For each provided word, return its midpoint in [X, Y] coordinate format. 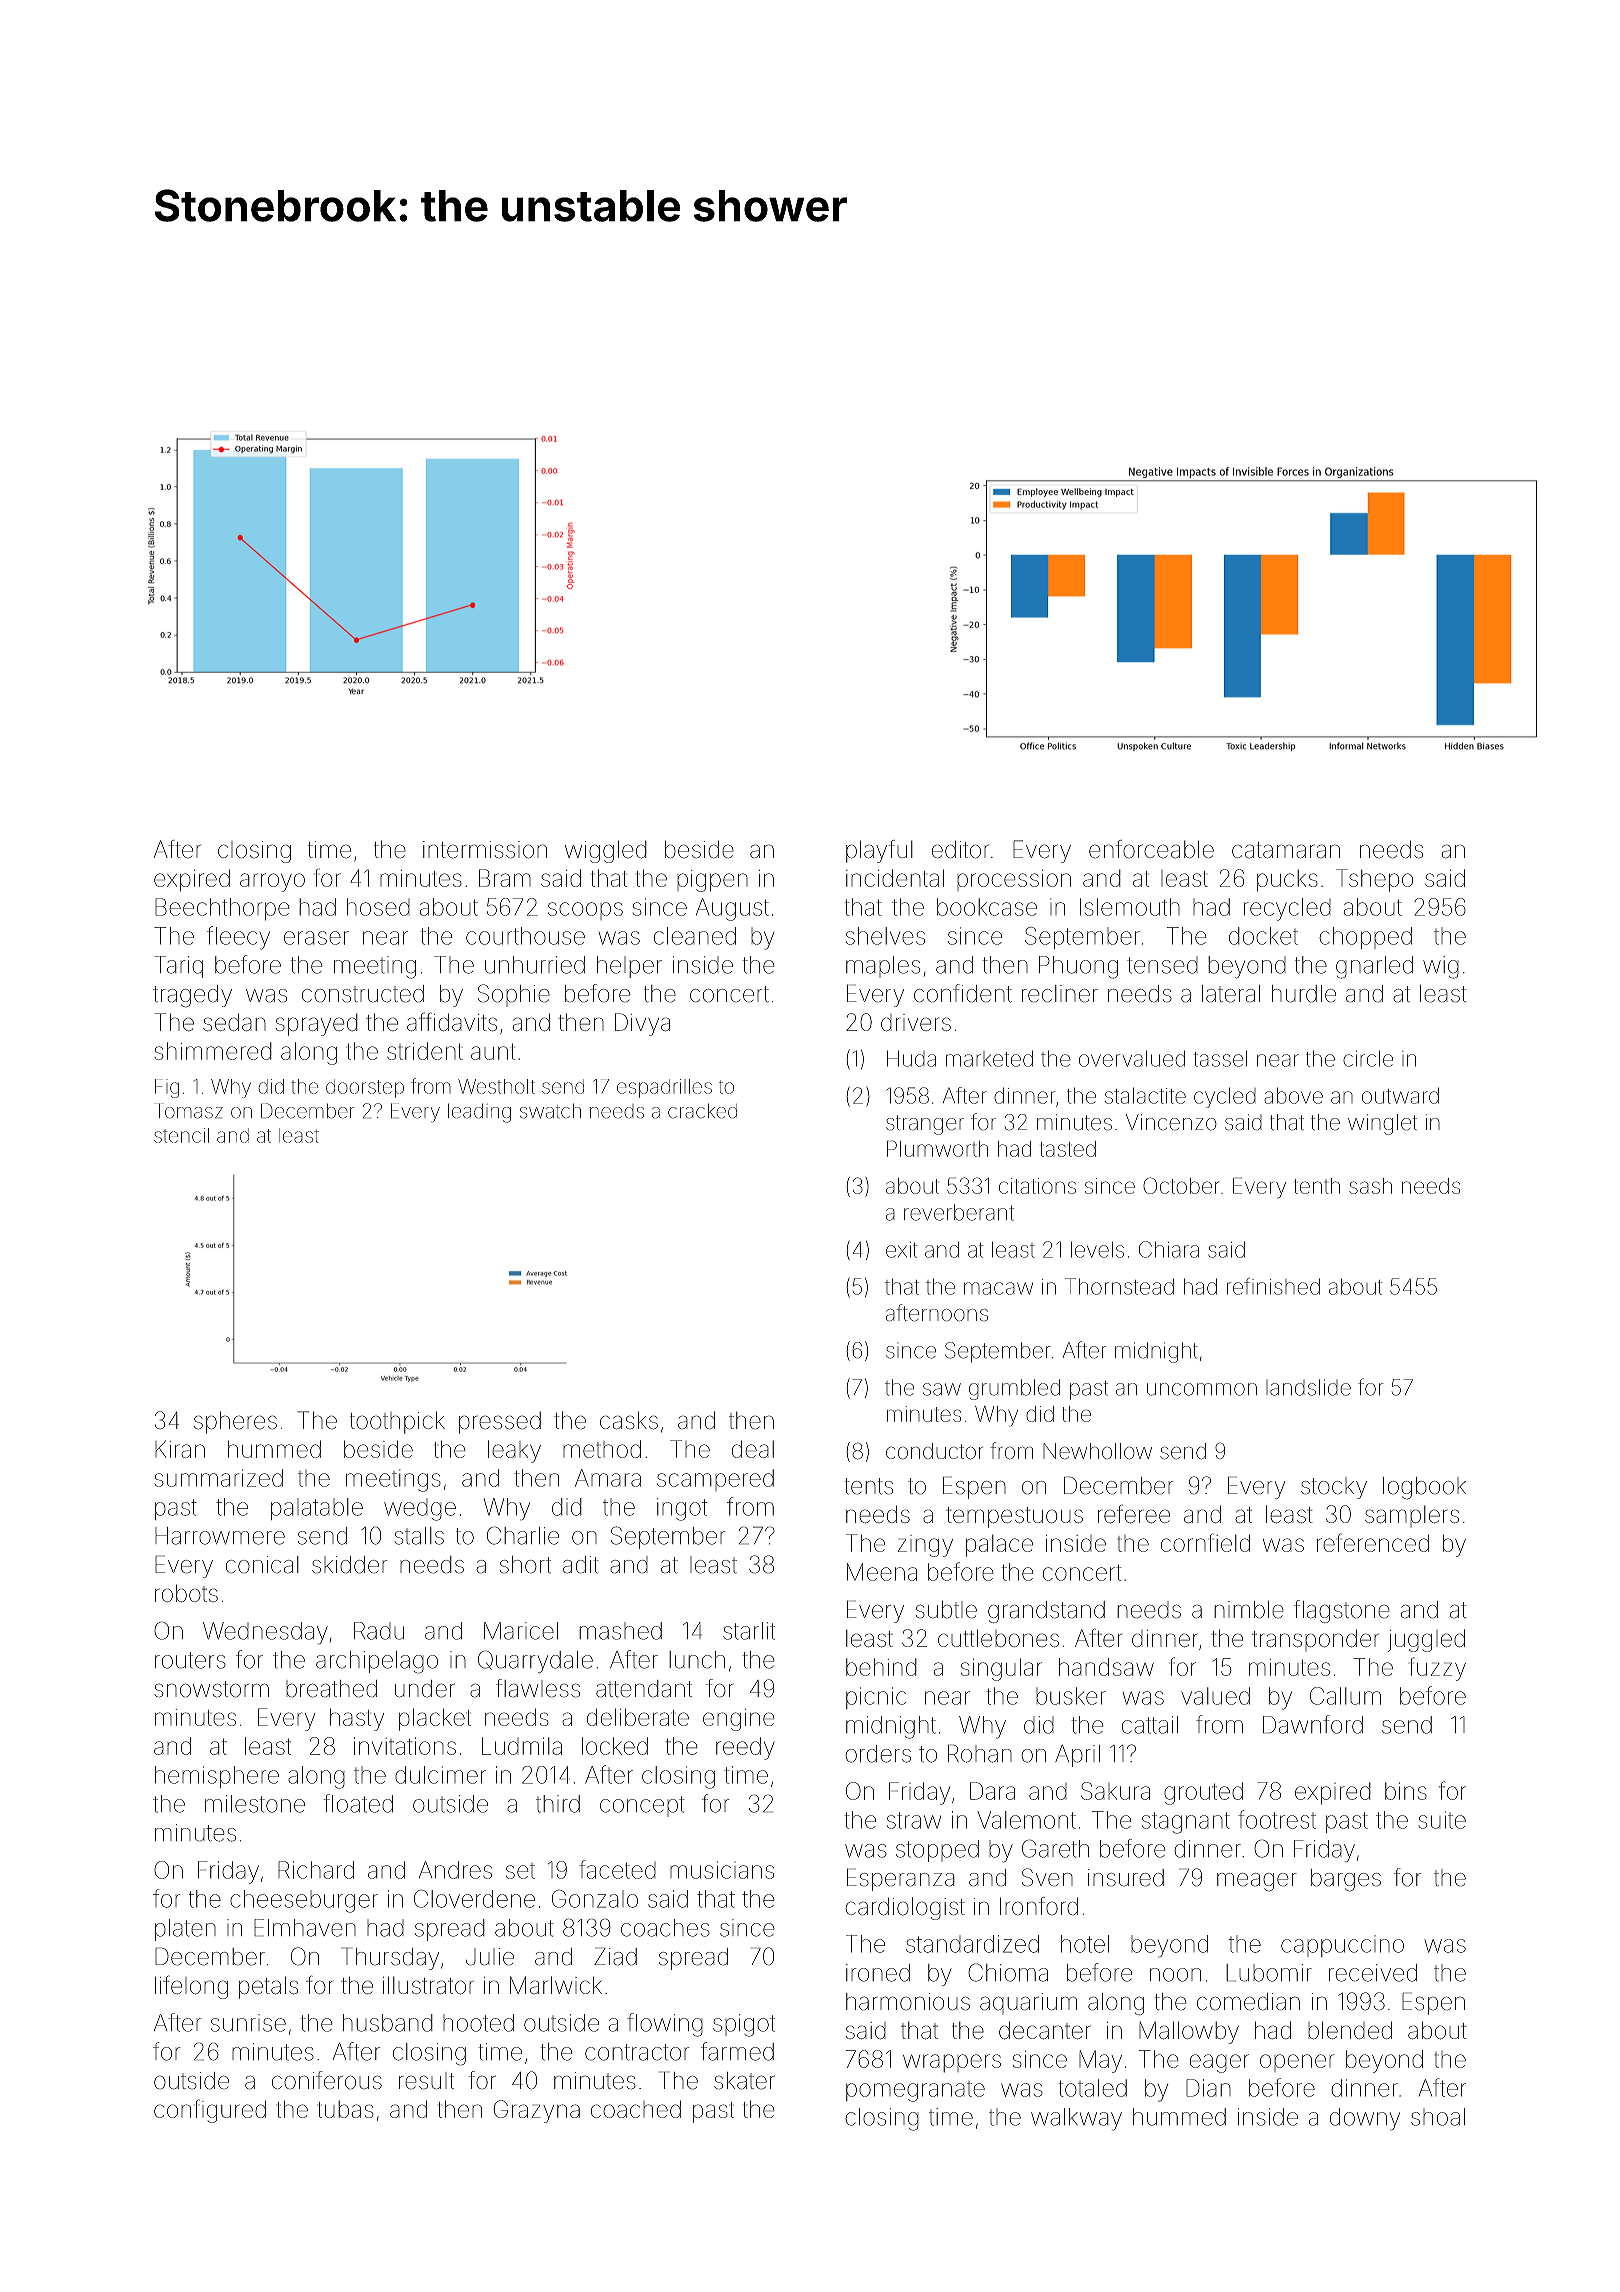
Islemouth [1130, 907]
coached [636, 2109]
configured [210, 2111]
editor [960, 849]
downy [1365, 2119]
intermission [485, 850]
